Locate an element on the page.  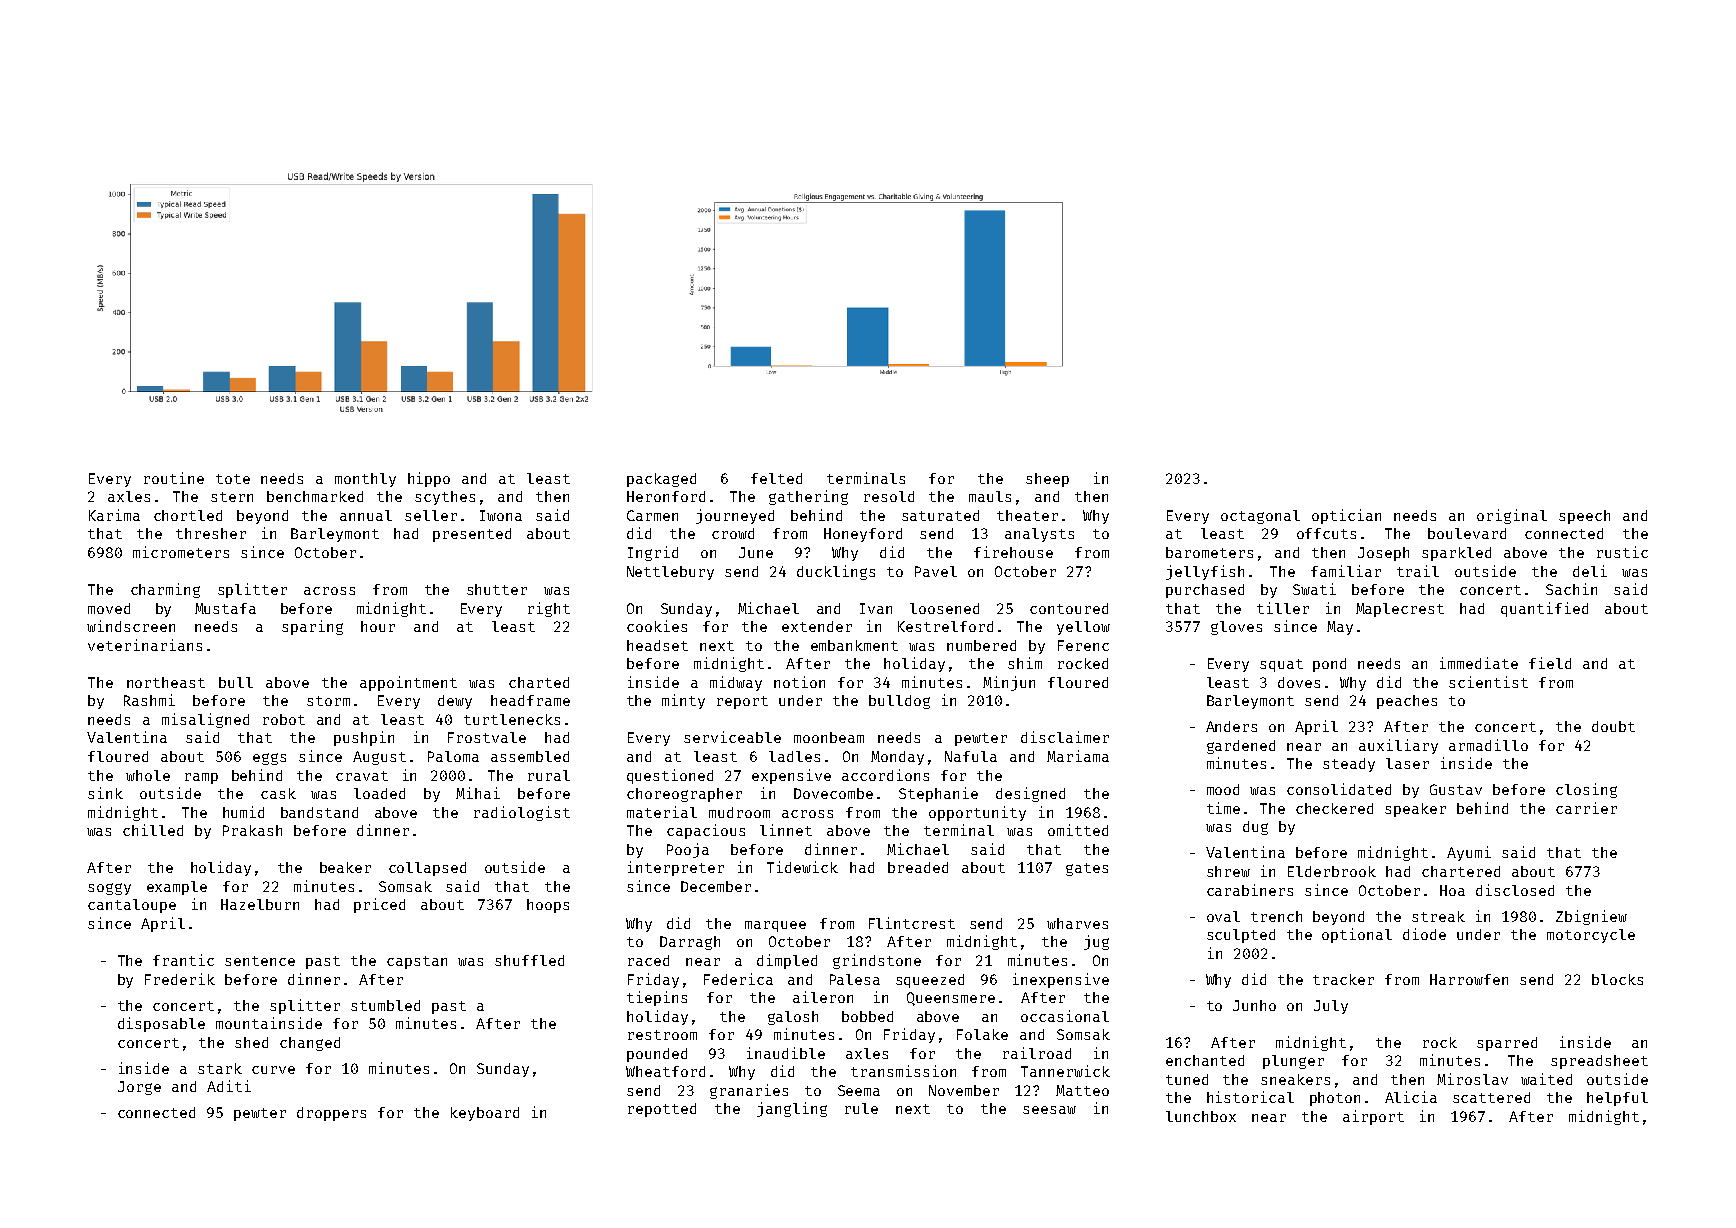
keyboard is located at coordinates (485, 1114).
